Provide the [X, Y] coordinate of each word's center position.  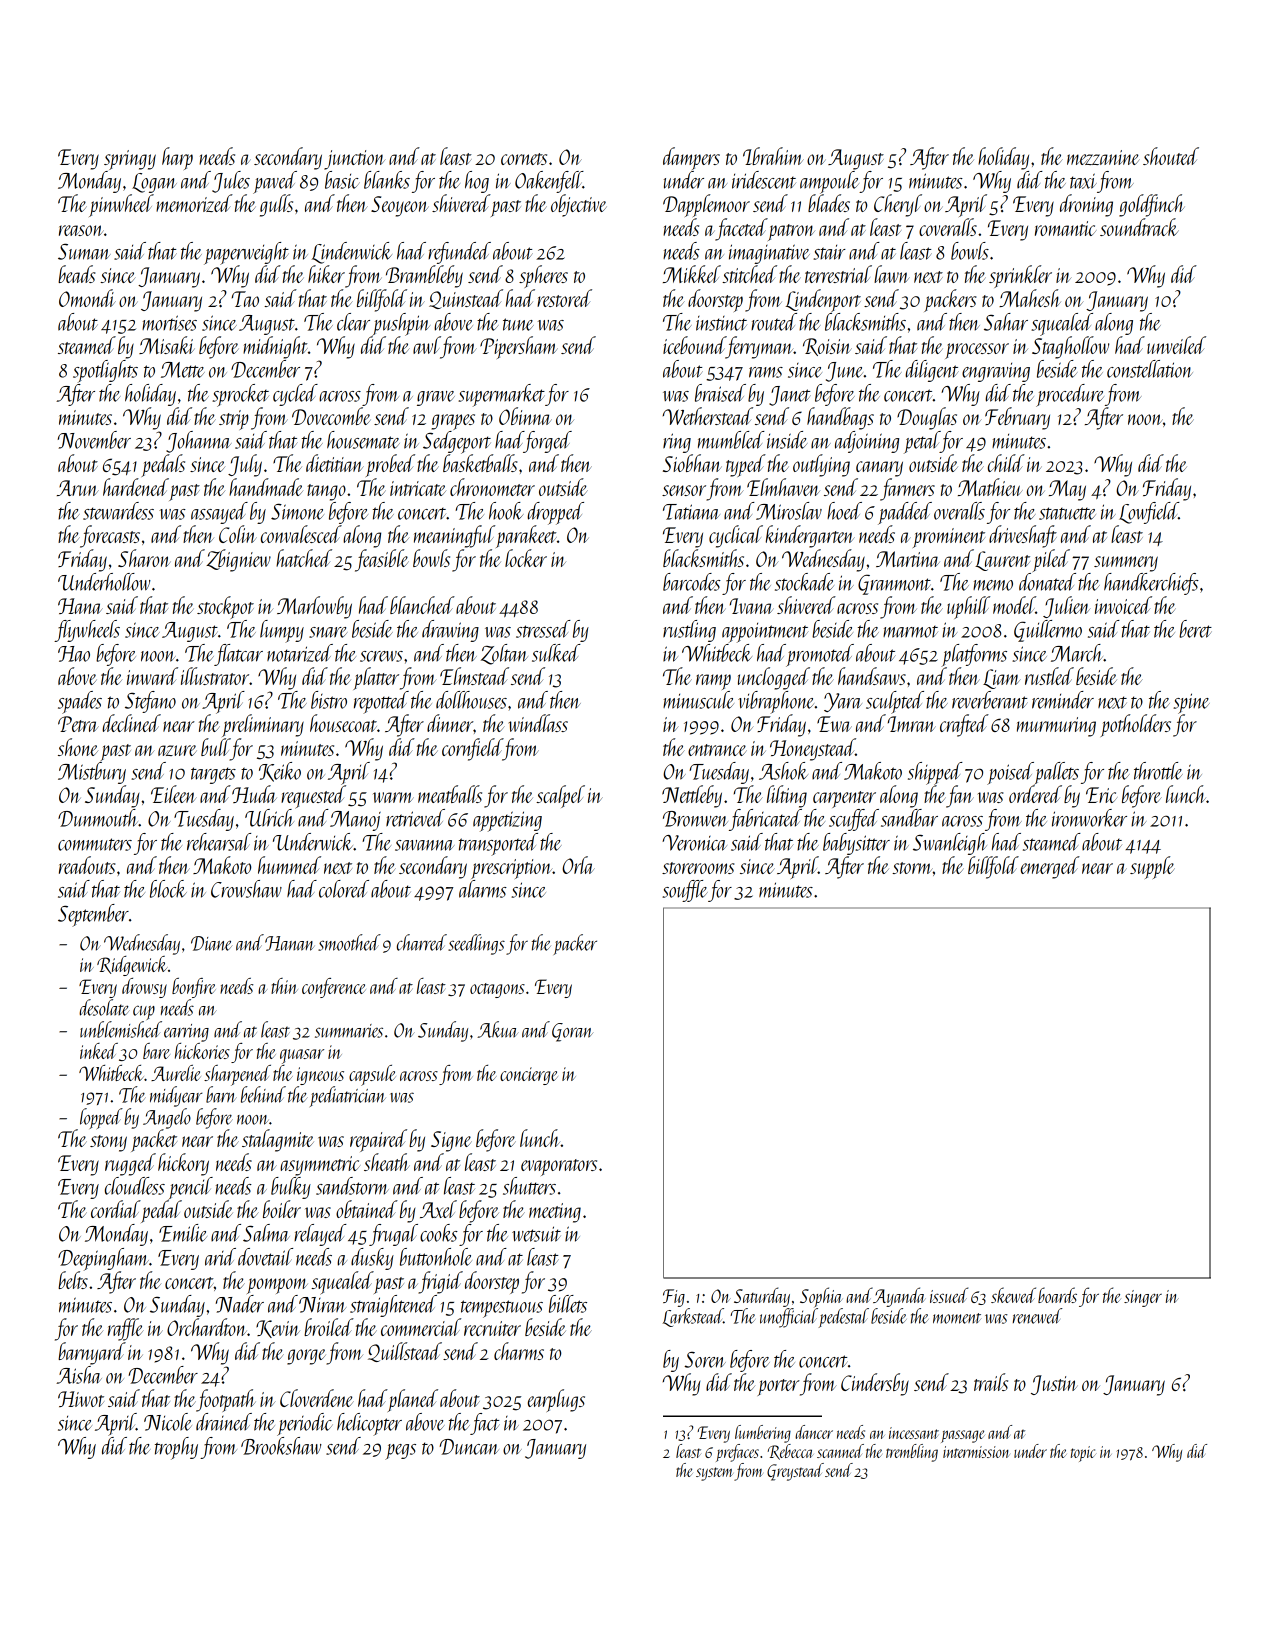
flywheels [87, 631]
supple [1152, 867]
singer [1143, 1298]
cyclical [736, 536]
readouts [87, 865]
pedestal [843, 1318]
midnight [275, 347]
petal [922, 442]
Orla [578, 865]
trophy [176, 1448]
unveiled [1176, 345]
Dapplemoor [706, 205]
